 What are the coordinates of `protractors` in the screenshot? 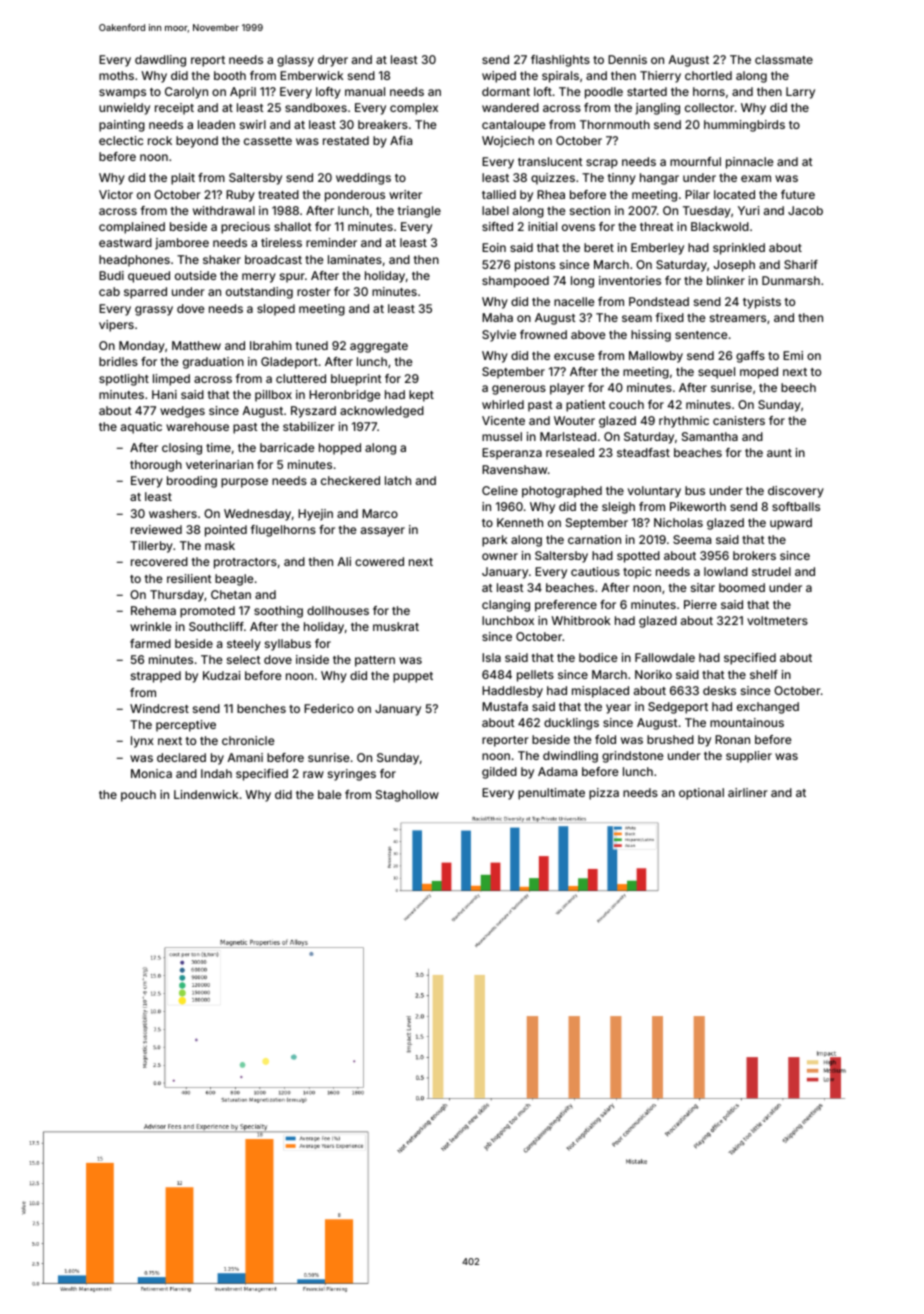 It's located at (245, 563).
